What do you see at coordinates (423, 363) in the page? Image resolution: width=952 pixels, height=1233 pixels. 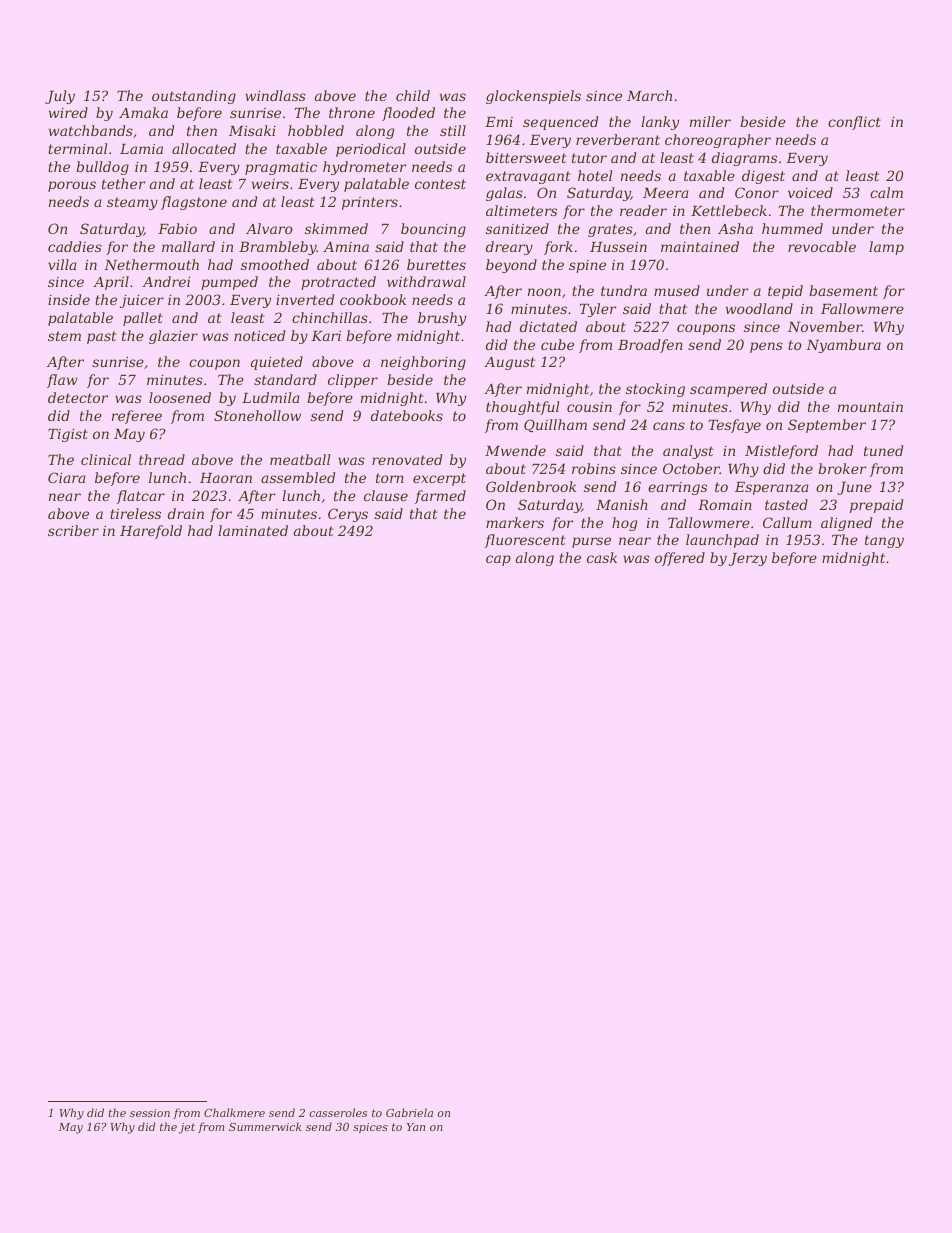 I see `neighboring` at bounding box center [423, 363].
